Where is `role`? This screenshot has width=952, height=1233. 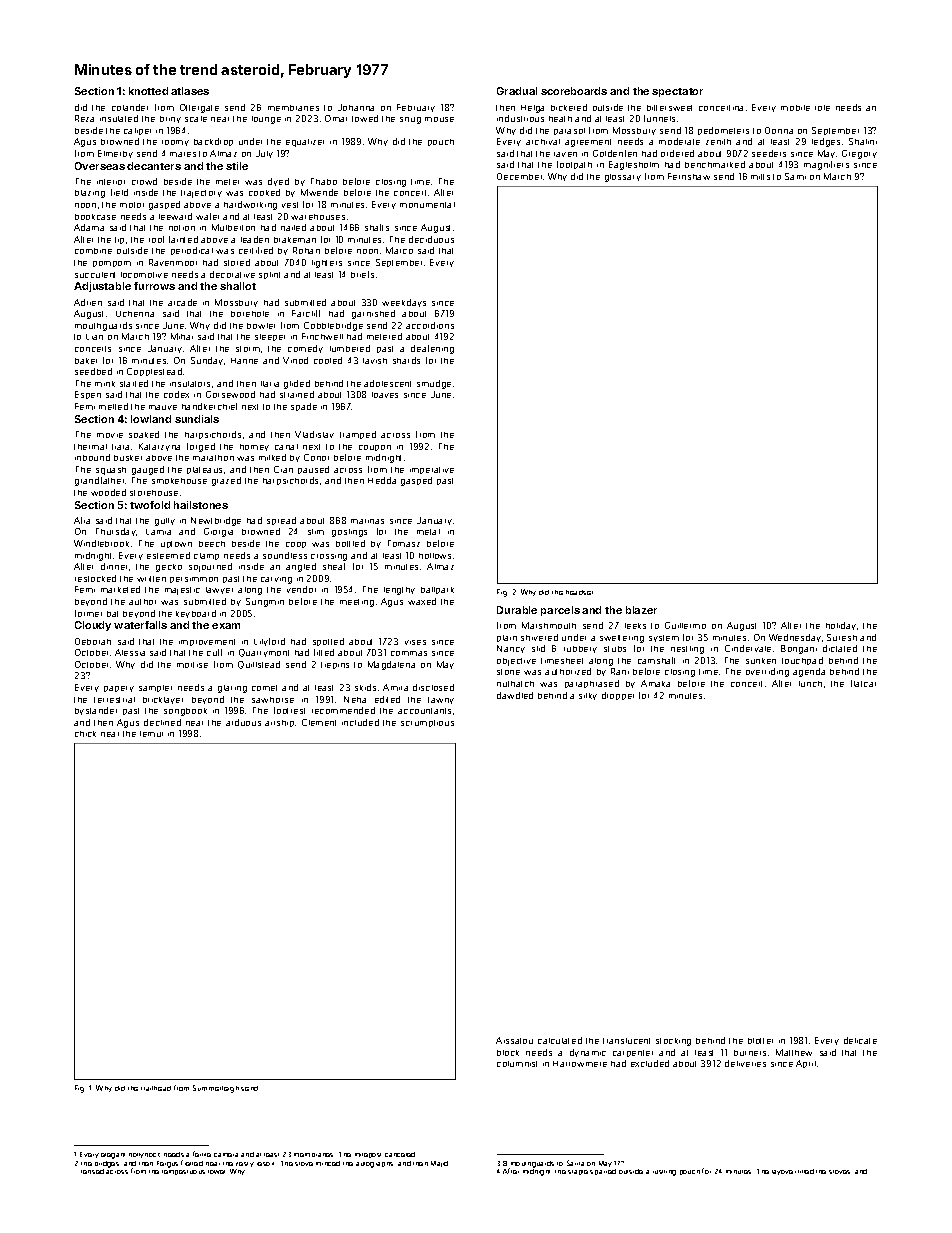 role is located at coordinates (822, 108).
